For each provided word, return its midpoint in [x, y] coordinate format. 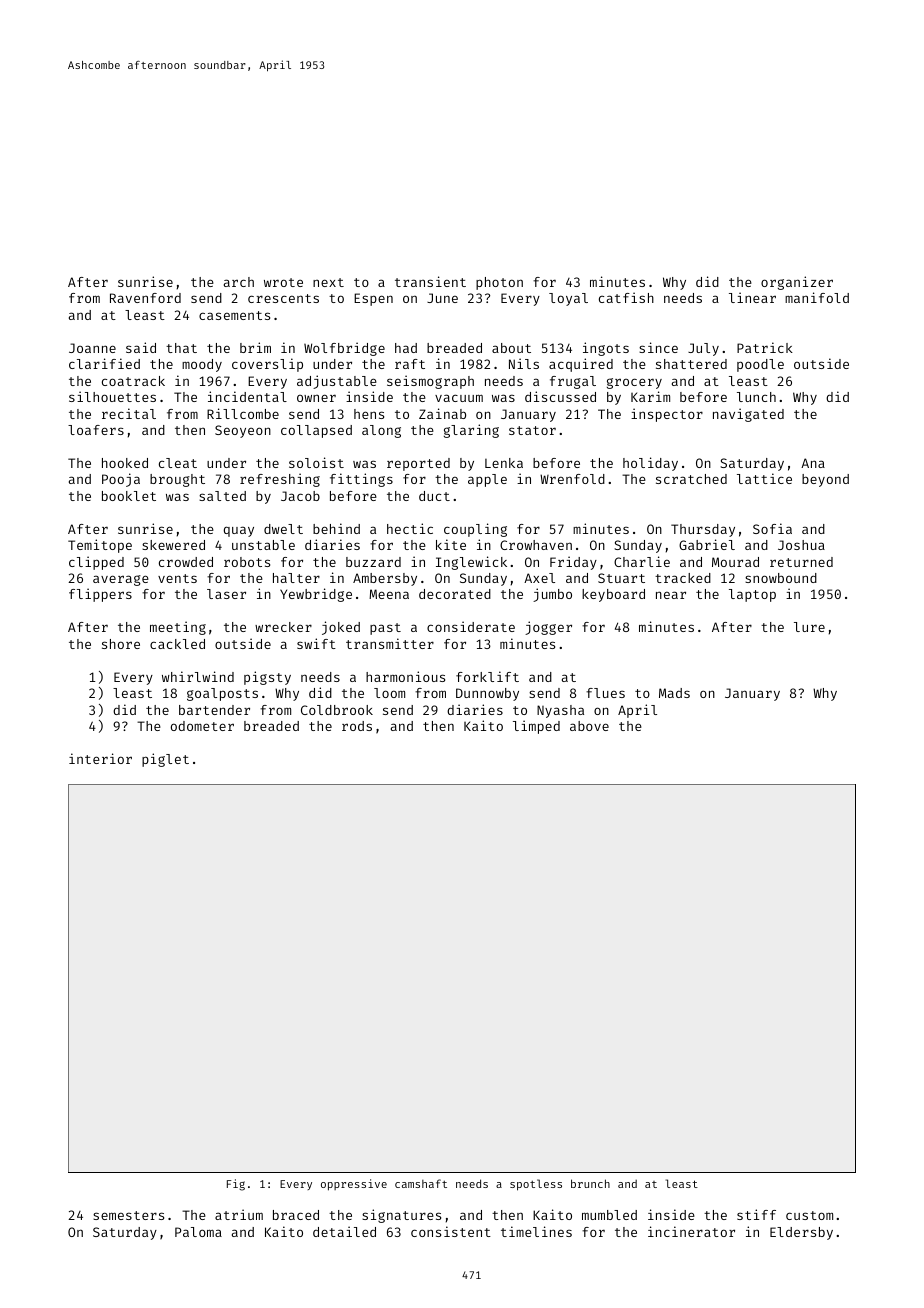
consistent [451, 1231]
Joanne [92, 348]
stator [532, 430]
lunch [756, 397]
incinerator [691, 1231]
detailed [344, 1231]
